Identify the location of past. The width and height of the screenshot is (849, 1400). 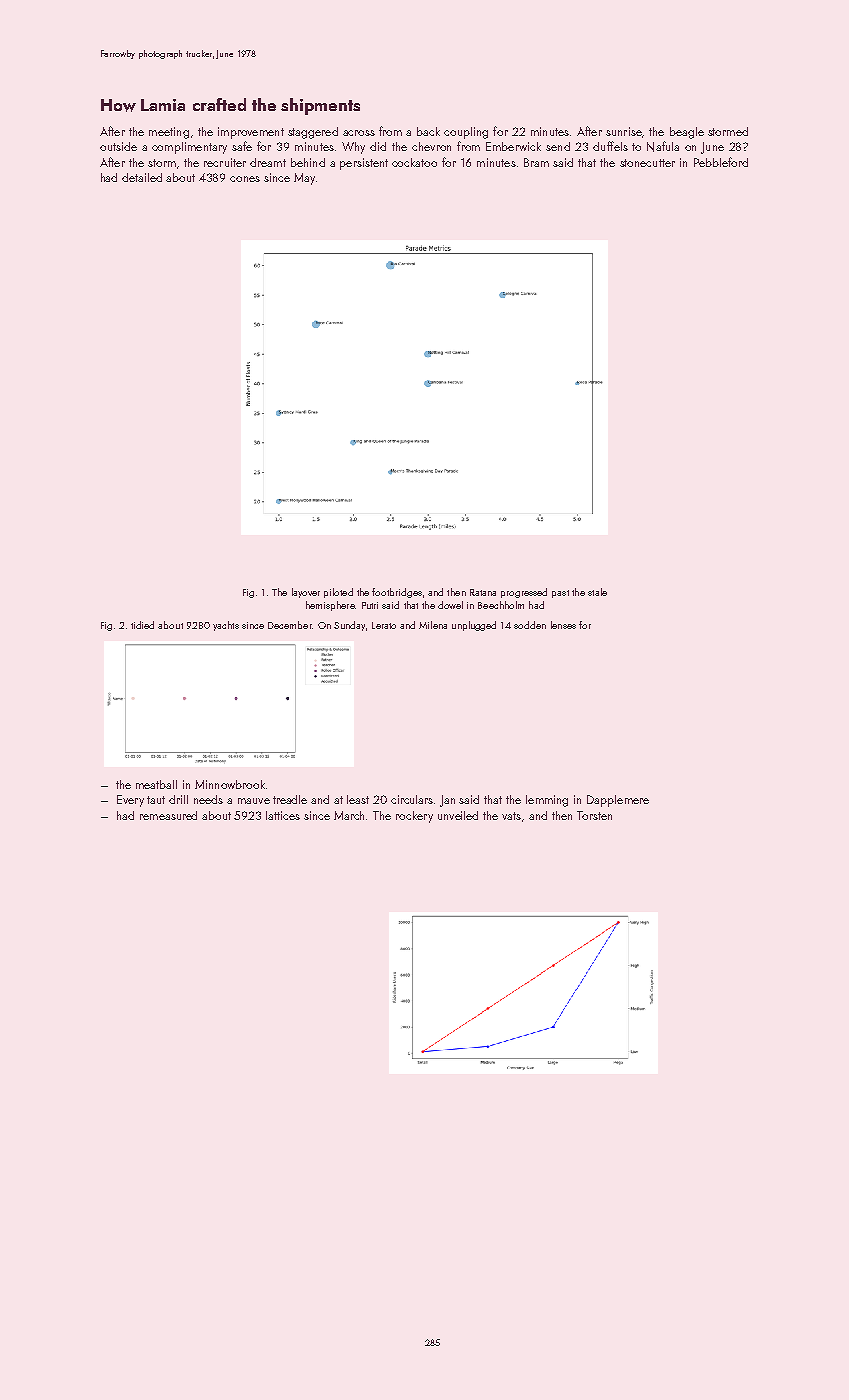
(560, 594).
